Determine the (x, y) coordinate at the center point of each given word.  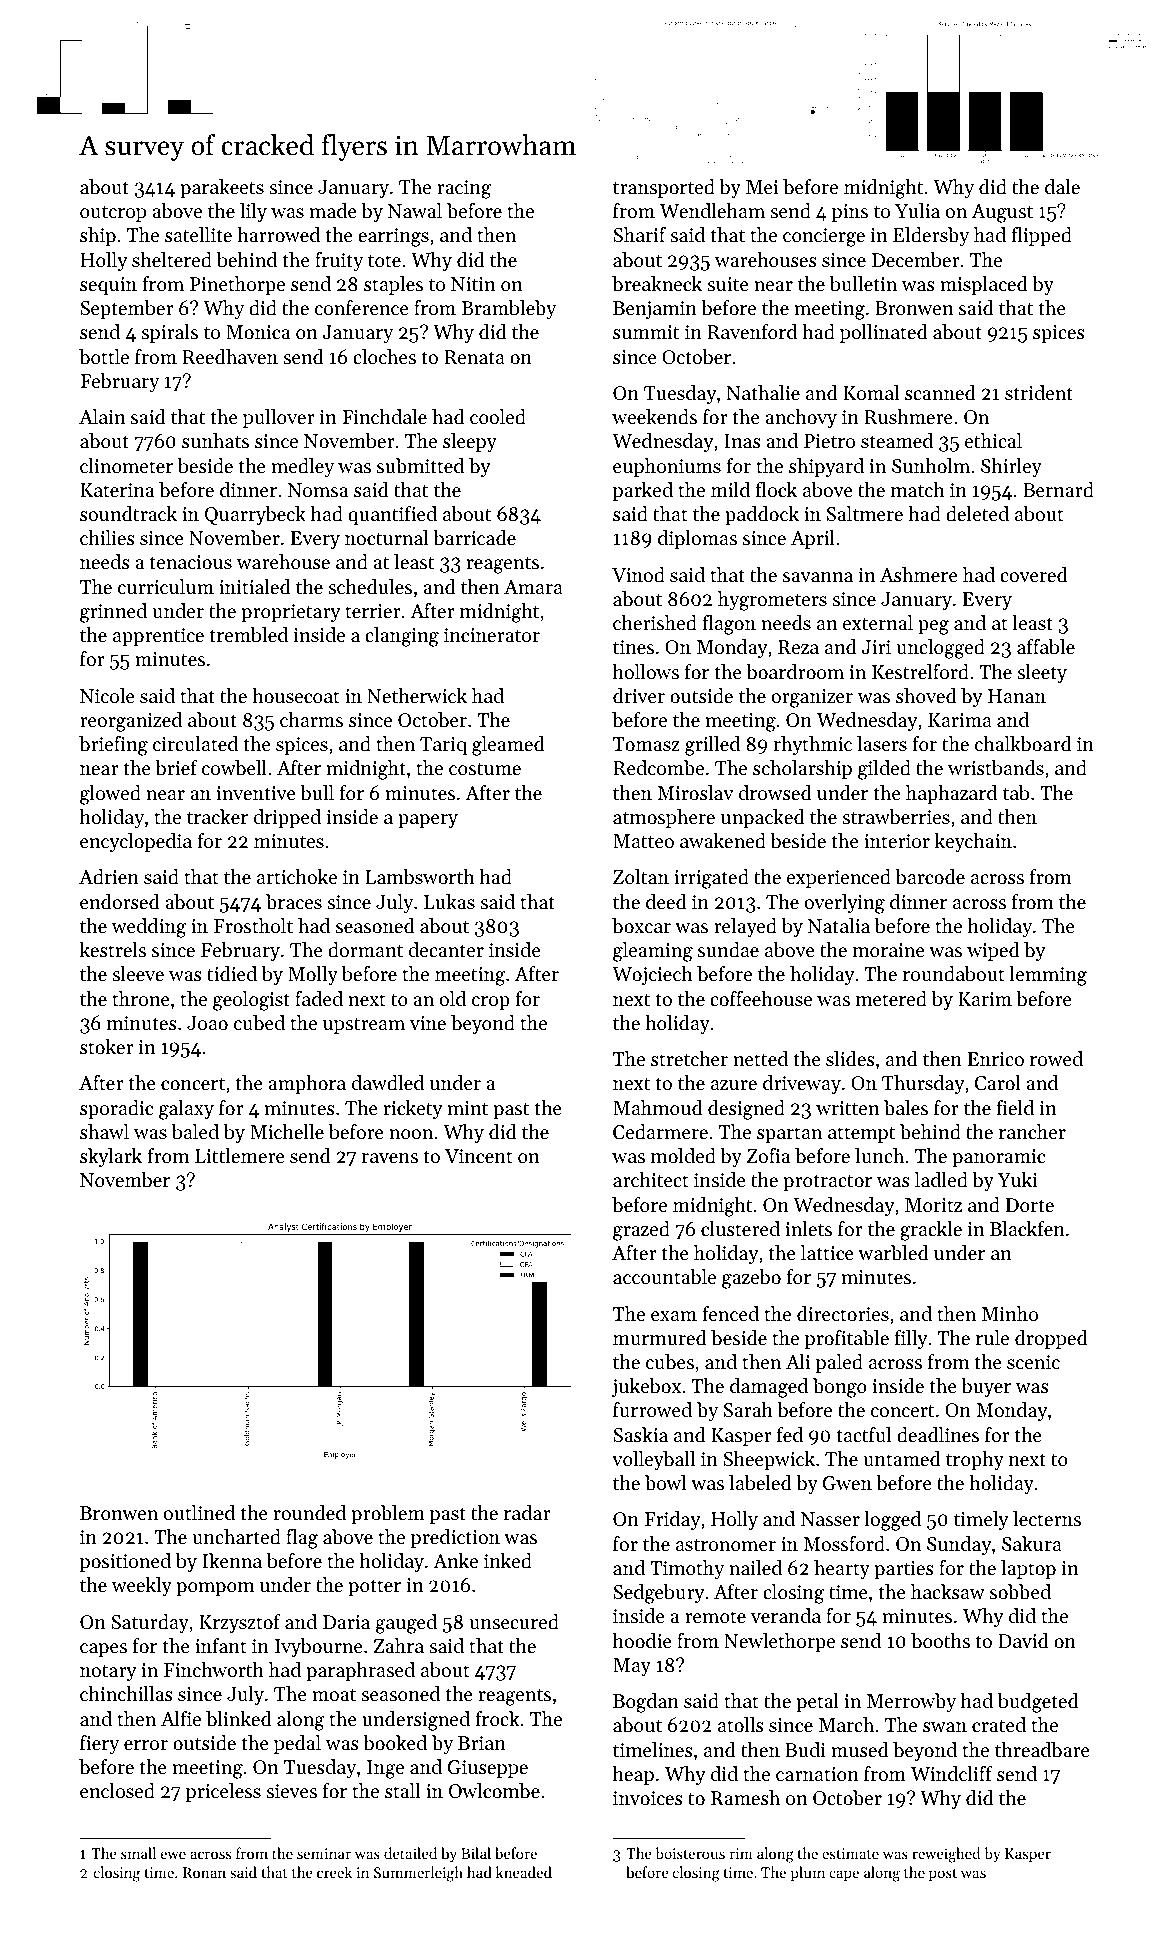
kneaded (524, 1872)
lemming (1048, 976)
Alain (102, 416)
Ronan (204, 1872)
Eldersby (931, 237)
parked (643, 491)
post (943, 1874)
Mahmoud (658, 1107)
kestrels (112, 950)
